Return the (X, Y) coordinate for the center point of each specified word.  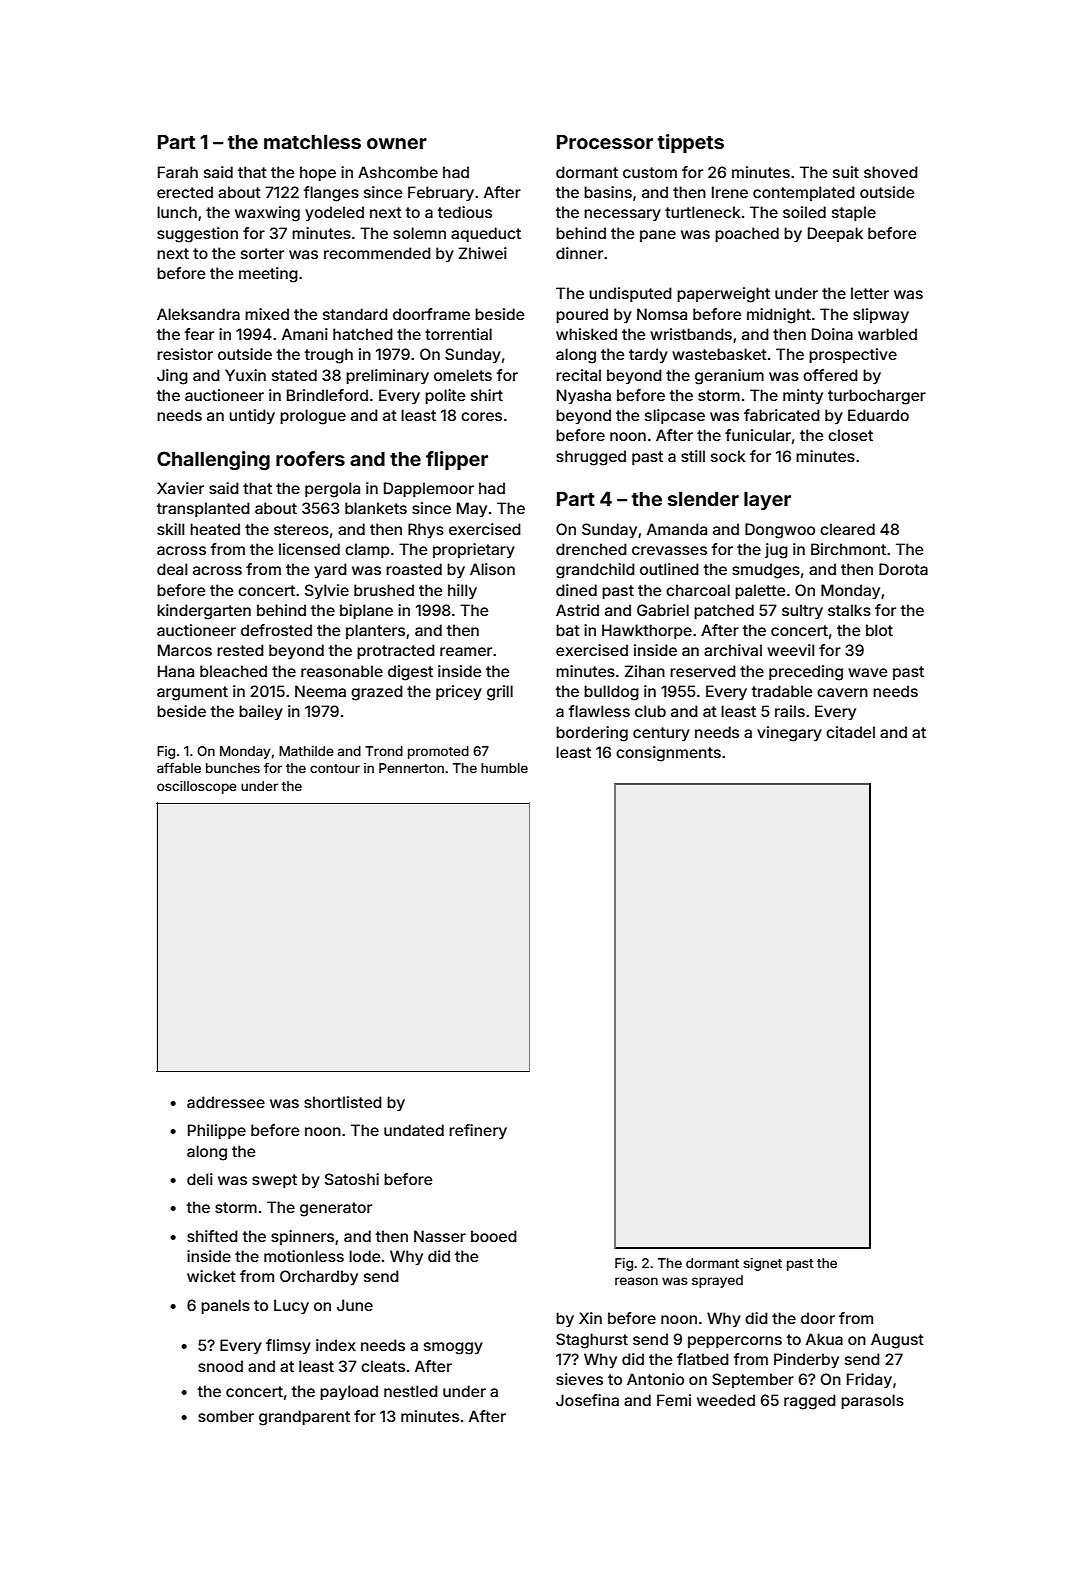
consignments (668, 754)
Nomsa (662, 314)
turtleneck (703, 212)
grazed (377, 693)
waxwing (267, 214)
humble (504, 768)
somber (226, 1416)
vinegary (789, 734)
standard (355, 314)
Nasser (440, 1236)
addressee (226, 1102)
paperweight (723, 295)
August (897, 1341)
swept (274, 1181)
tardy (648, 355)
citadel (850, 732)
